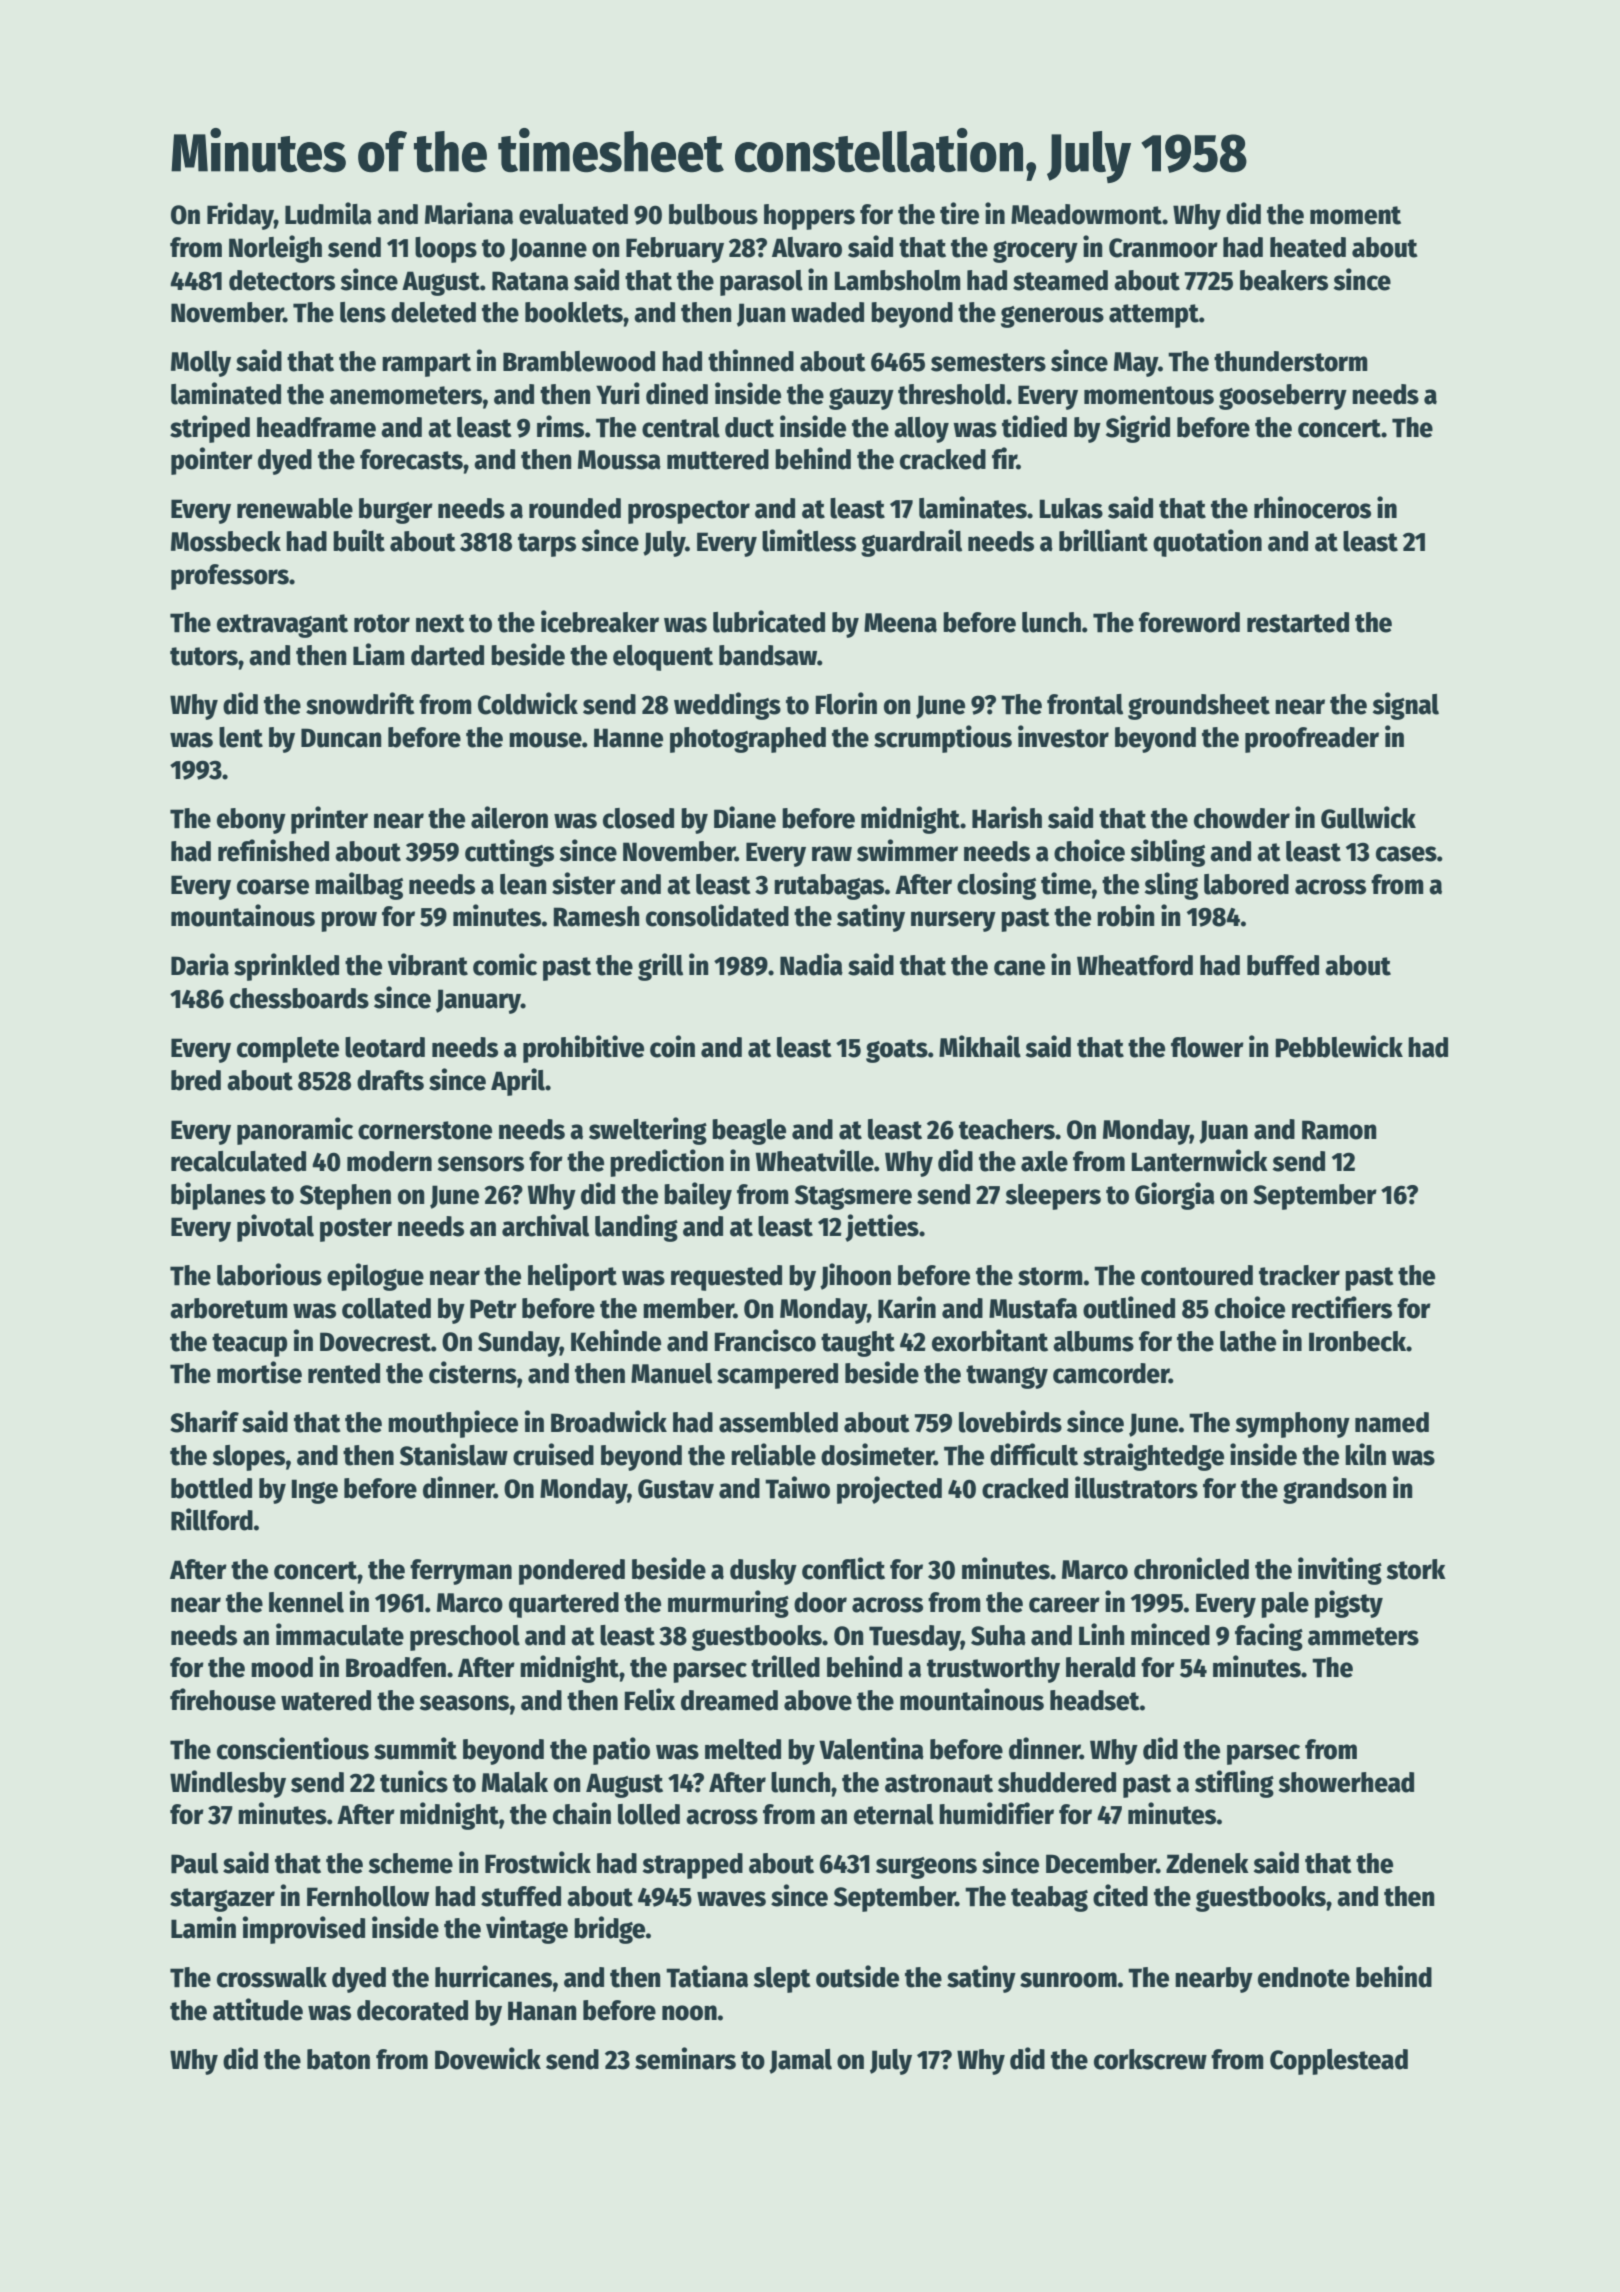 The height and width of the document is (2292, 1620). I want to click on bridge, so click(609, 1930).
